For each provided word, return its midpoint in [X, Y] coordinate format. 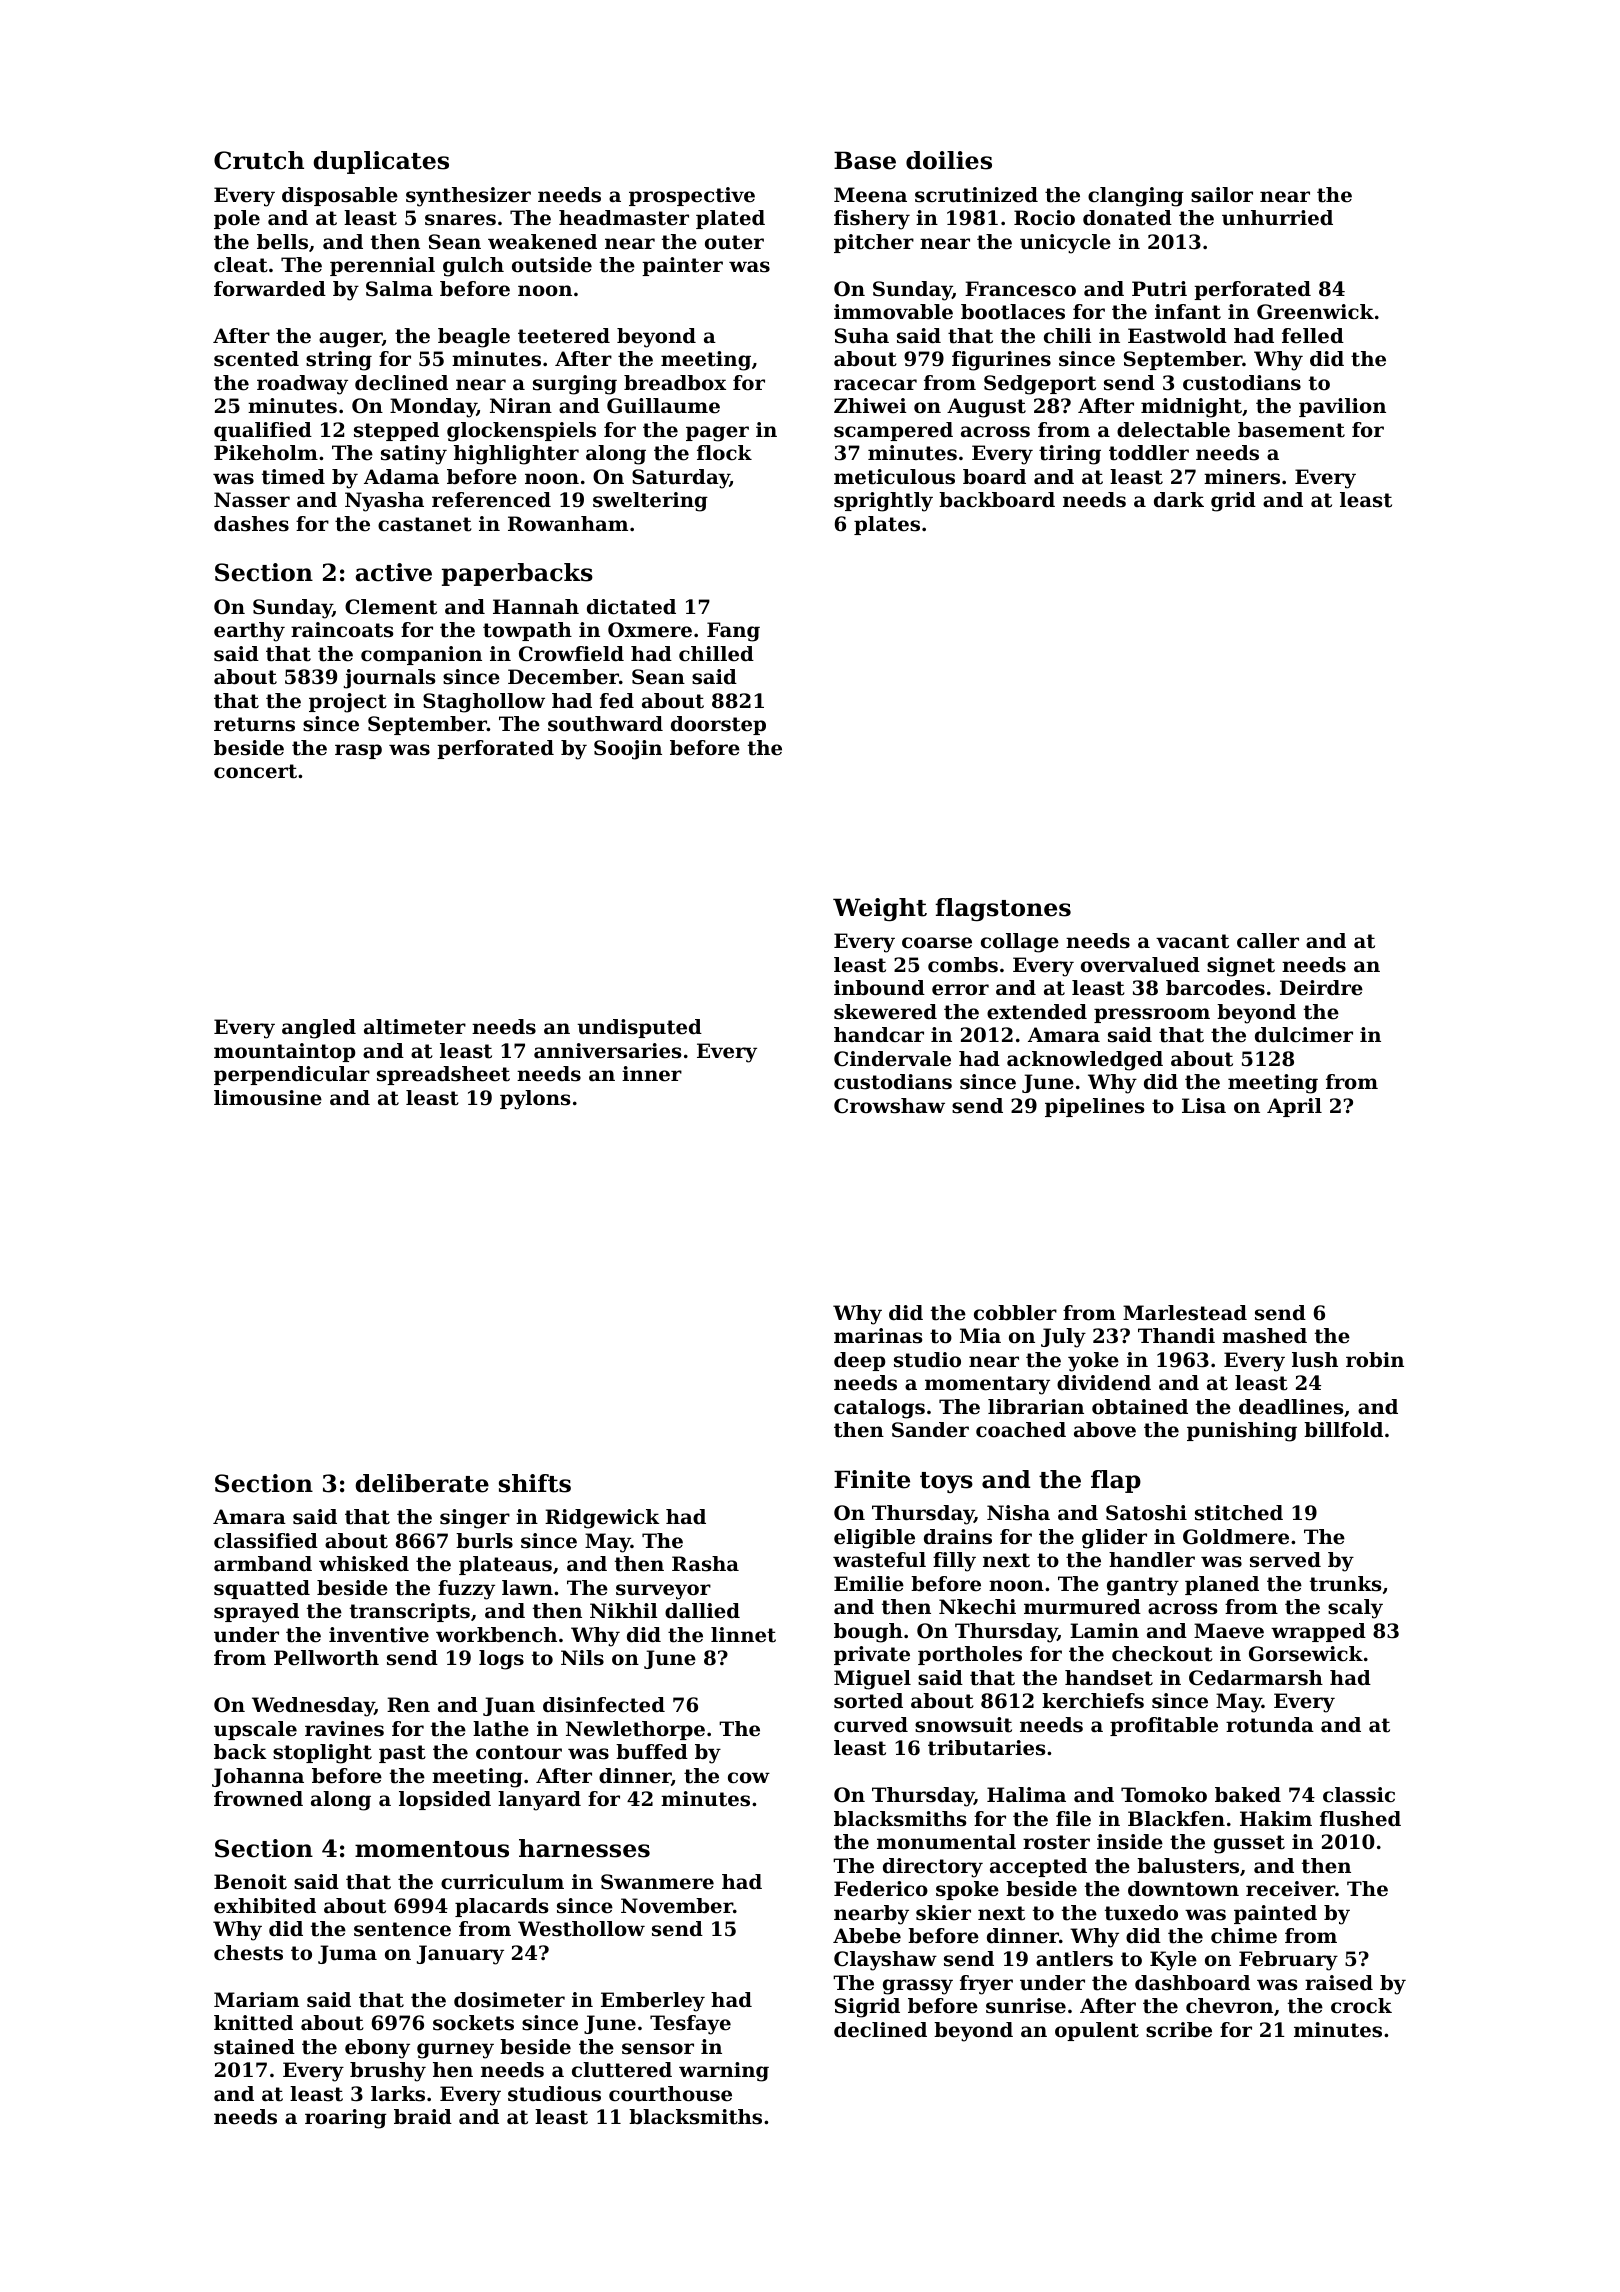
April [1294, 1107]
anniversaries [607, 1051]
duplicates [381, 162]
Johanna [258, 1777]
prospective [692, 196]
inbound [879, 988]
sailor [1222, 195]
